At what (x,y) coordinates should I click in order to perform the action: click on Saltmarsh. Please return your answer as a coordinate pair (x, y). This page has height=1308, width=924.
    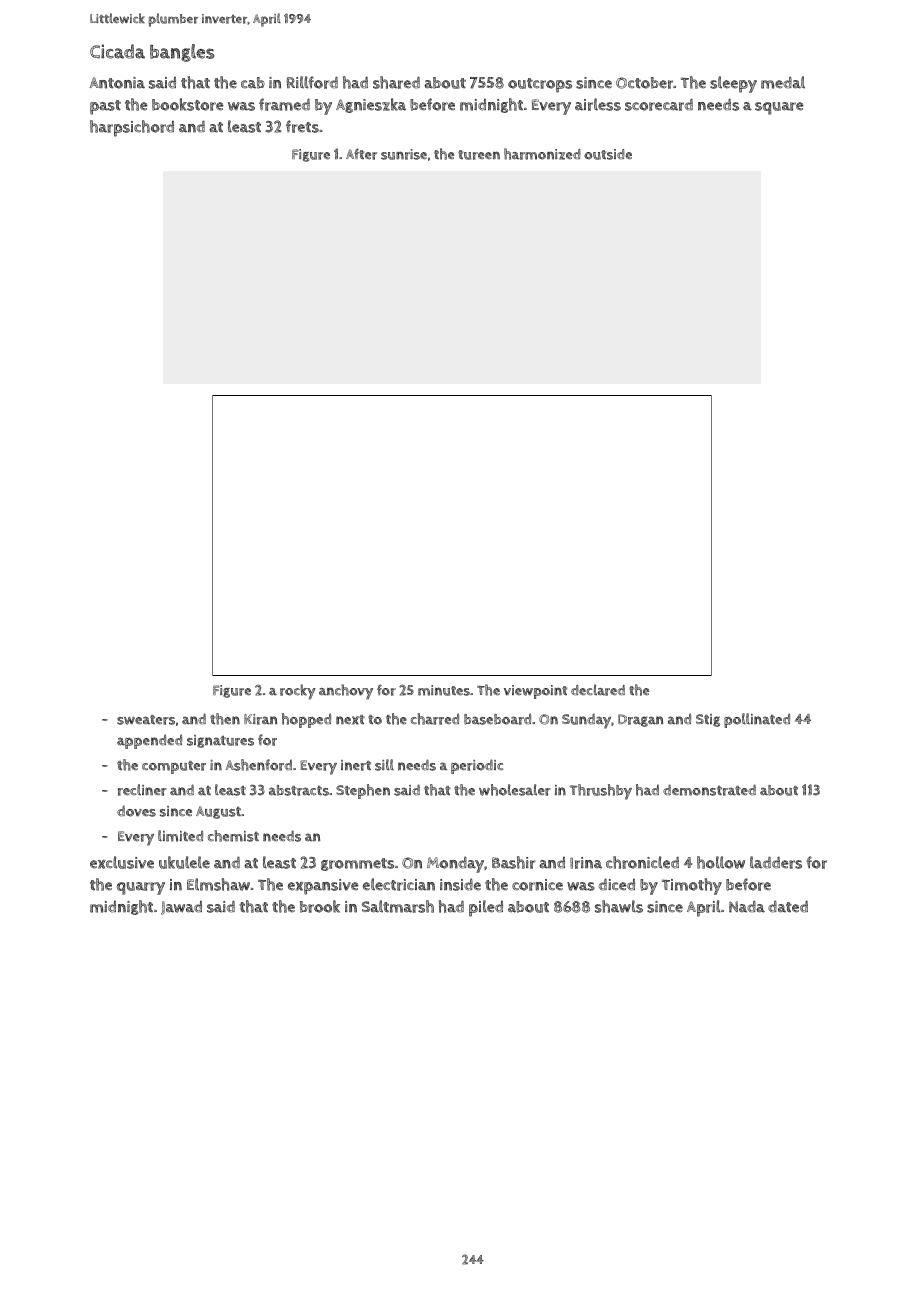
    Looking at the image, I should click on (398, 906).
